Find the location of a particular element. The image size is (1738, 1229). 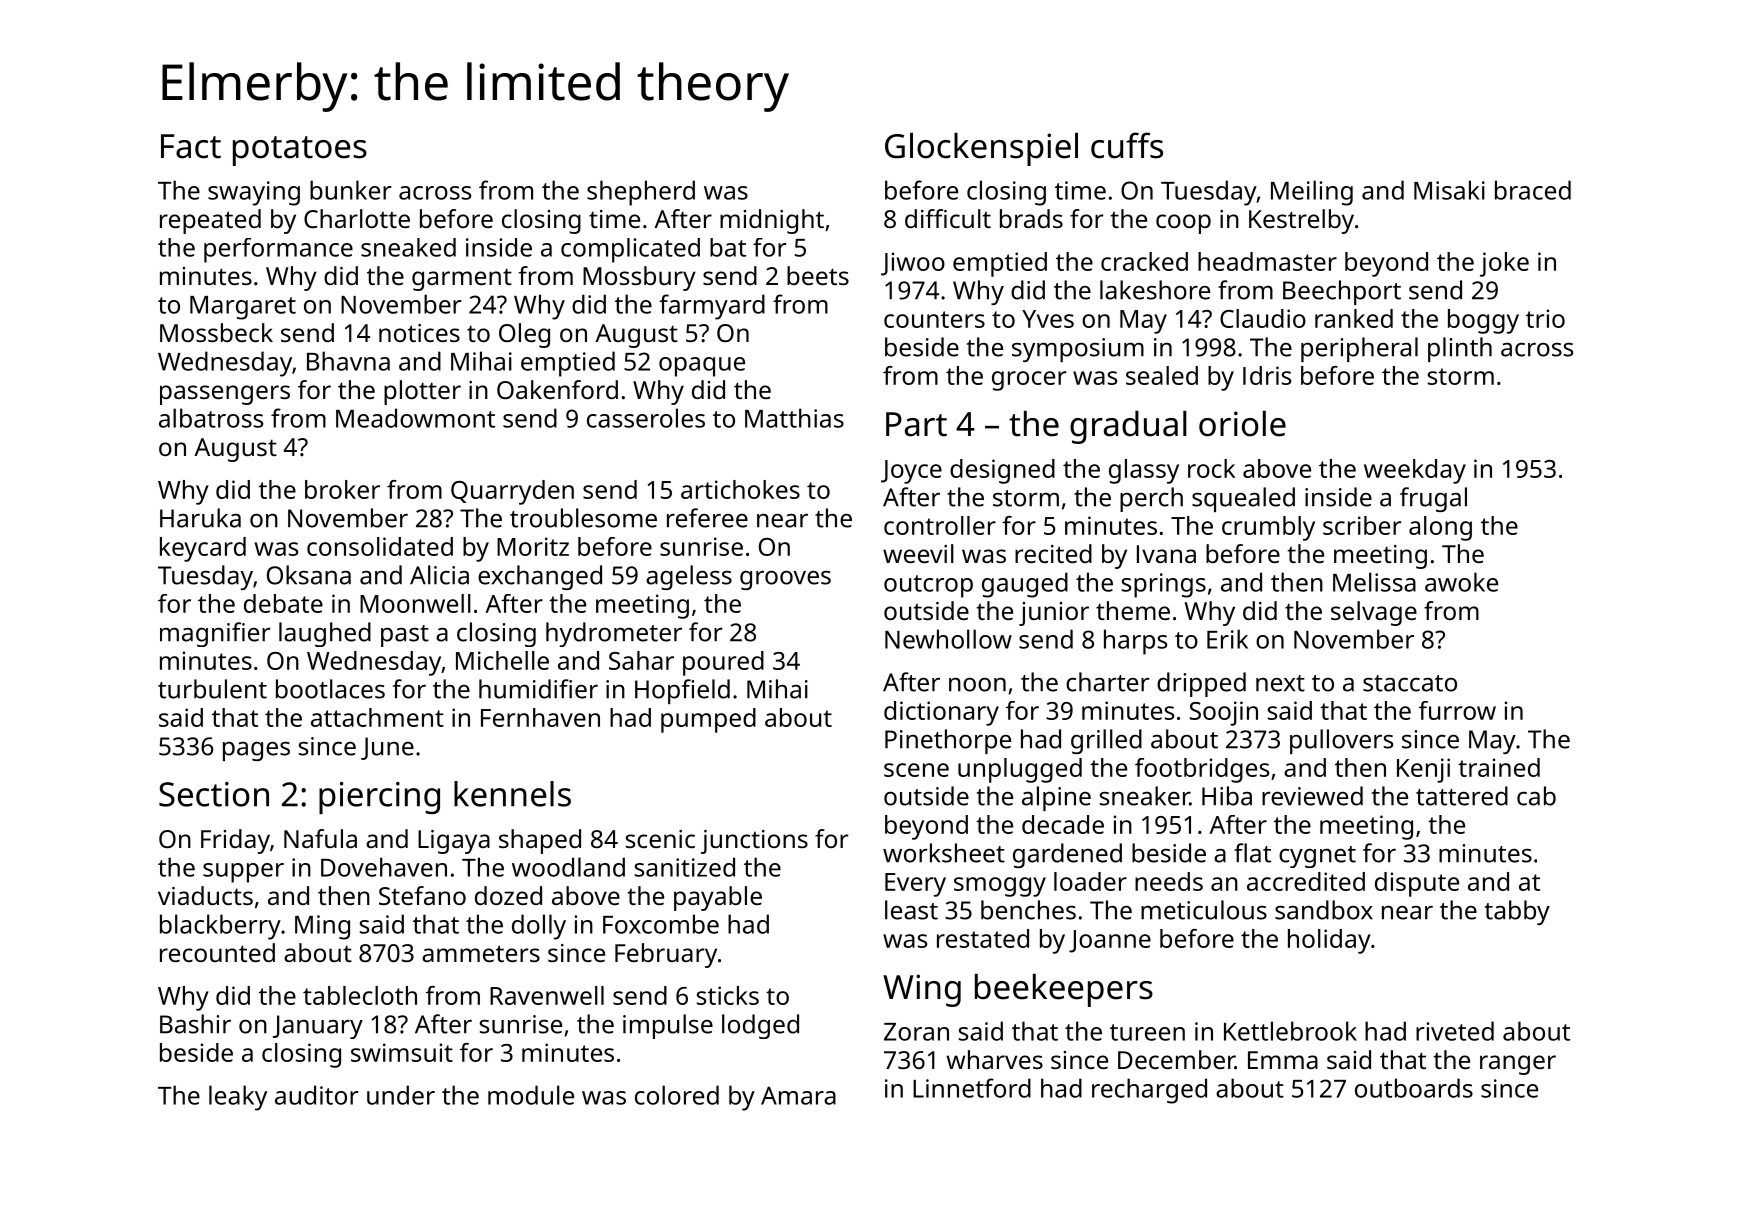

lodged is located at coordinates (760, 1026).
